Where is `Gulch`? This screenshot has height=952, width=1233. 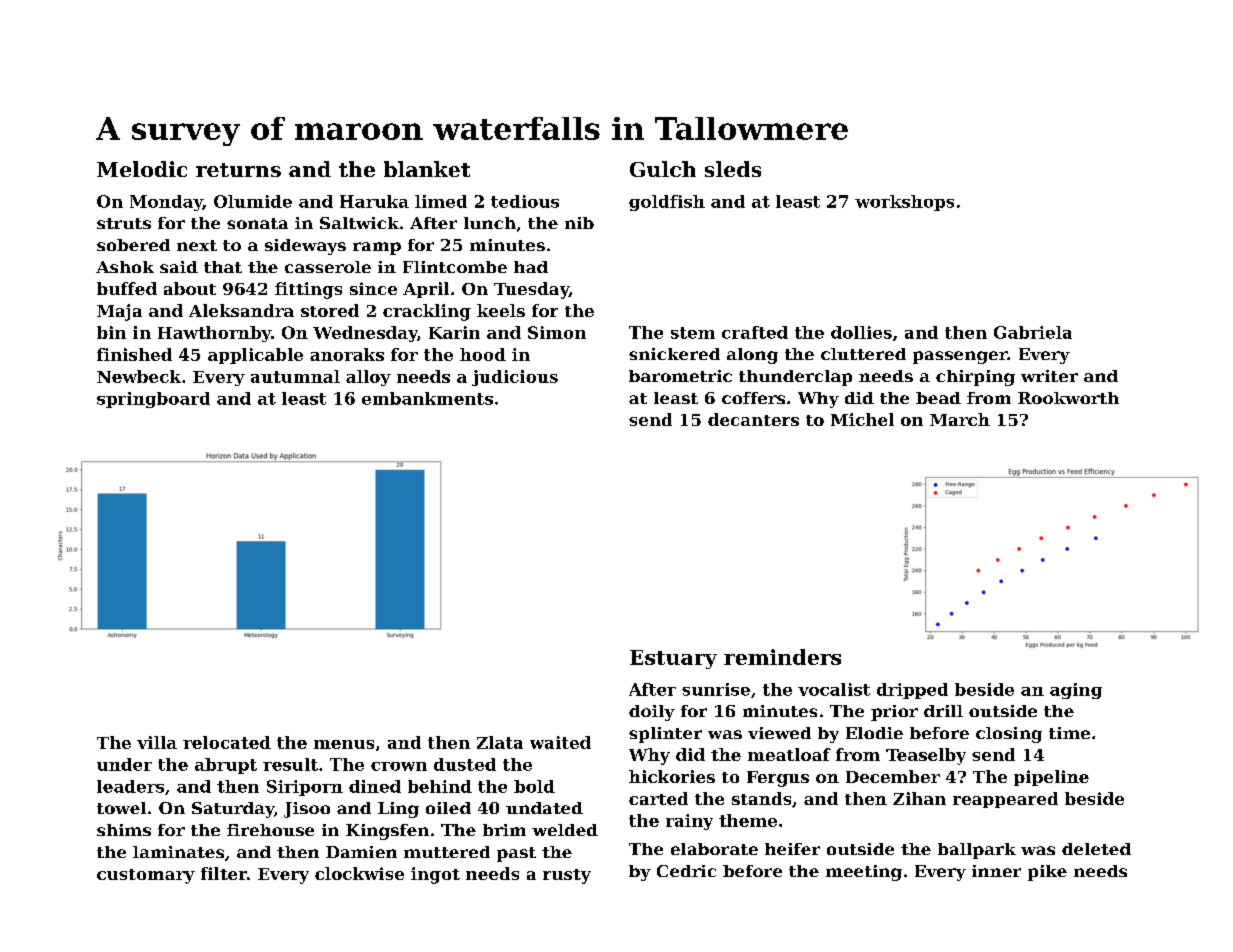 Gulch is located at coordinates (663, 169).
